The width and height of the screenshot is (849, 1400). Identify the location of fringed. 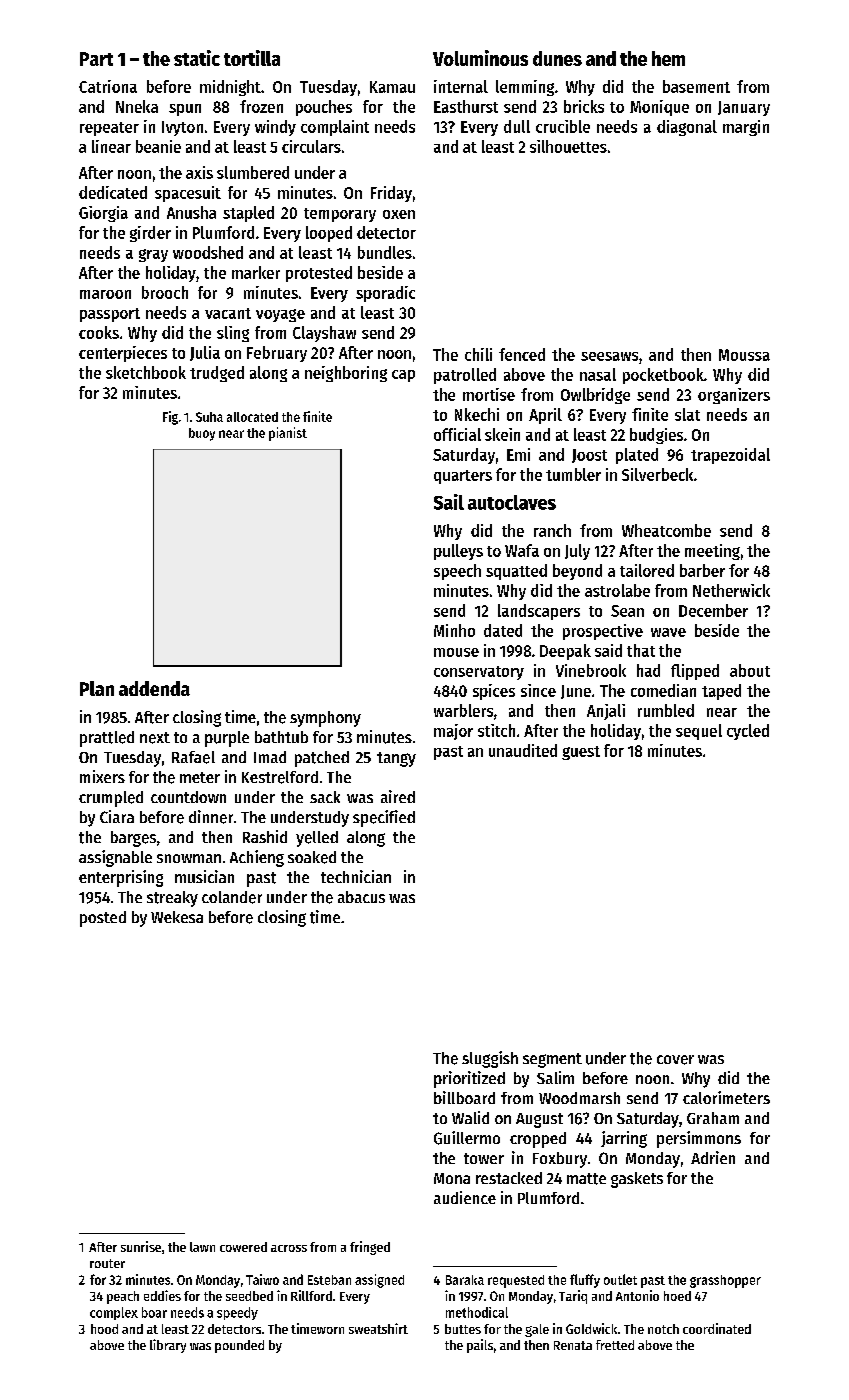
(370, 1248).
